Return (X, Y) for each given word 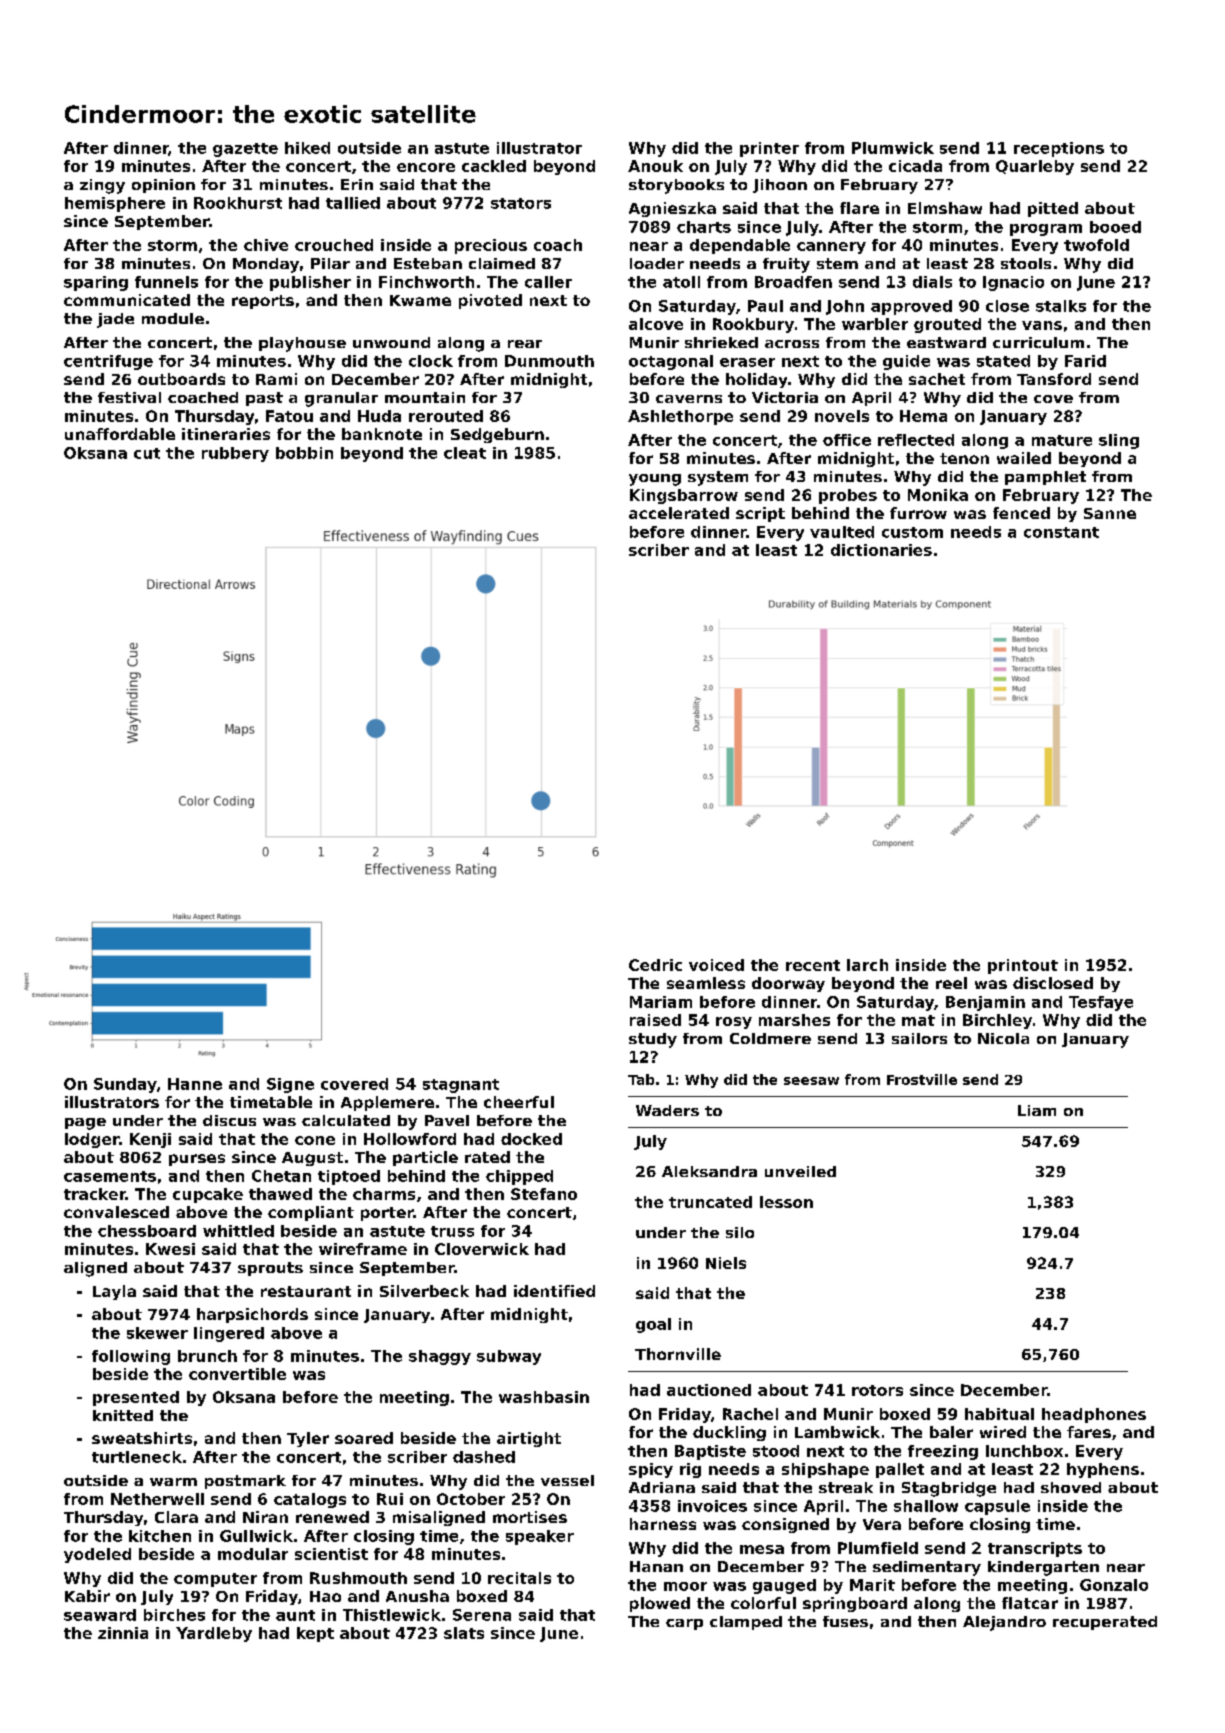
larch (867, 965)
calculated (346, 1120)
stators (521, 203)
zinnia (123, 1633)
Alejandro (1004, 1623)
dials (932, 282)
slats (464, 1633)
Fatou (289, 416)
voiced (716, 965)
